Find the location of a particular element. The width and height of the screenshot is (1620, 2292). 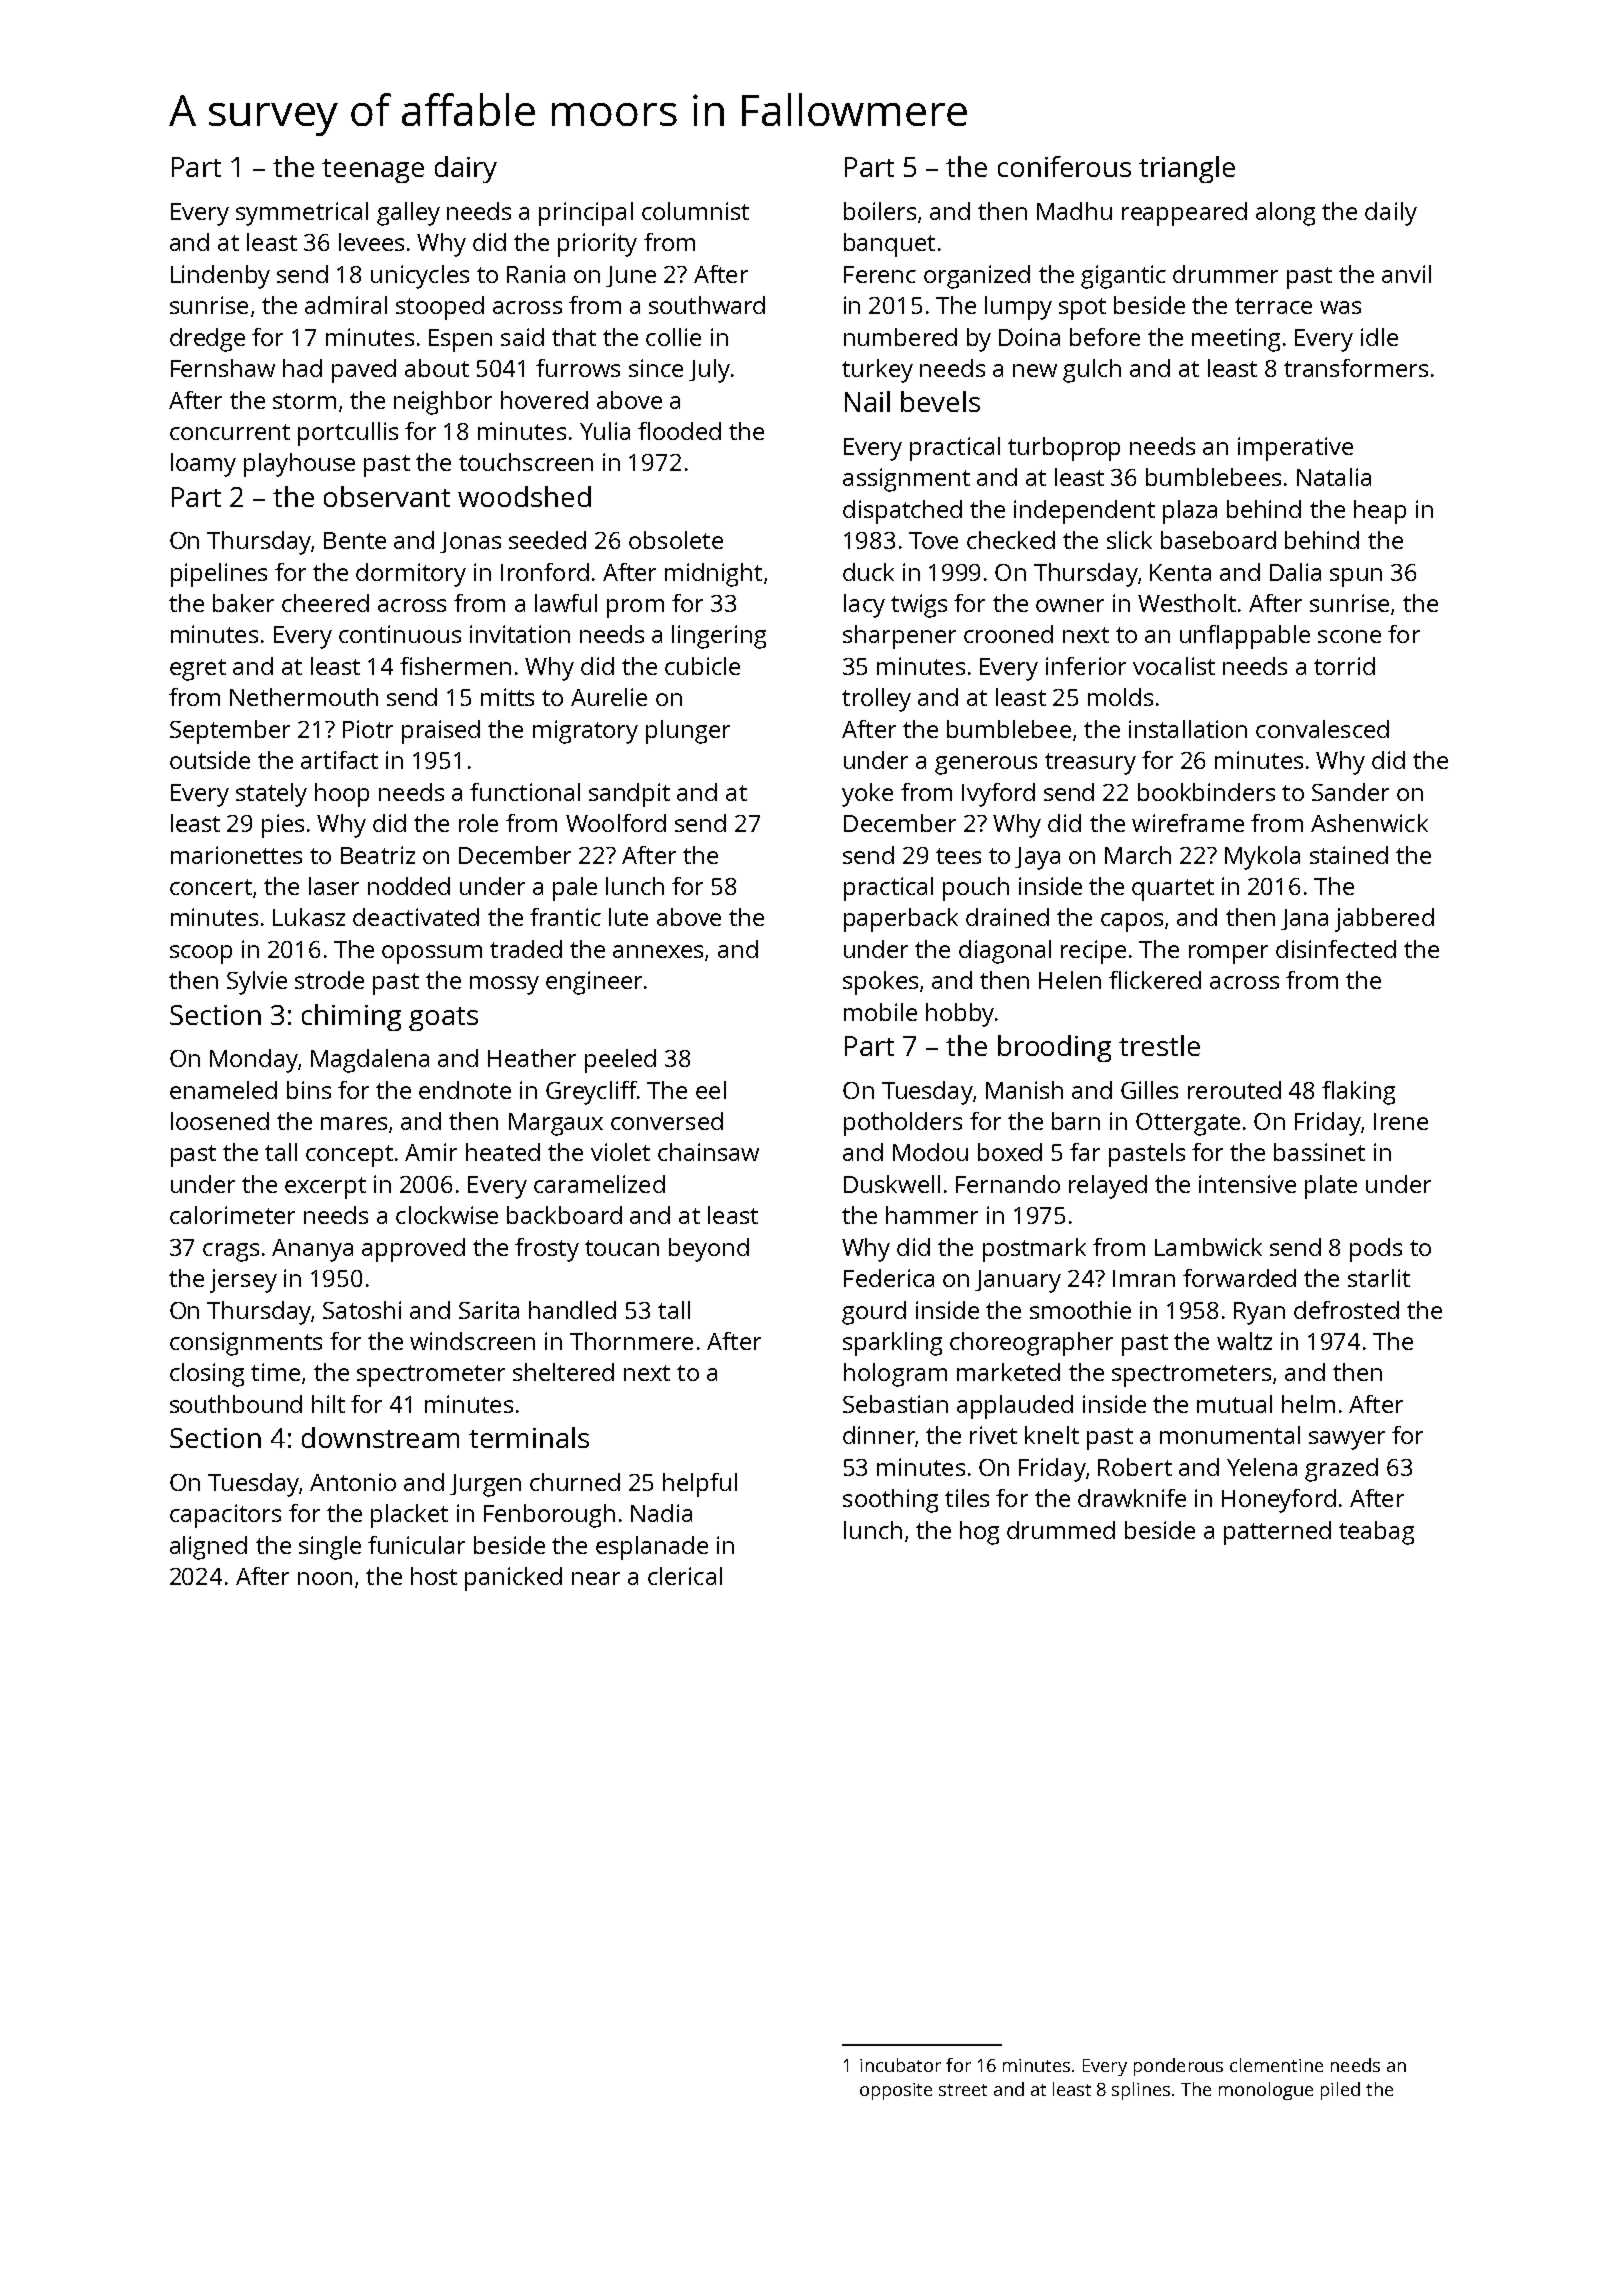

molds is located at coordinates (1120, 697).
